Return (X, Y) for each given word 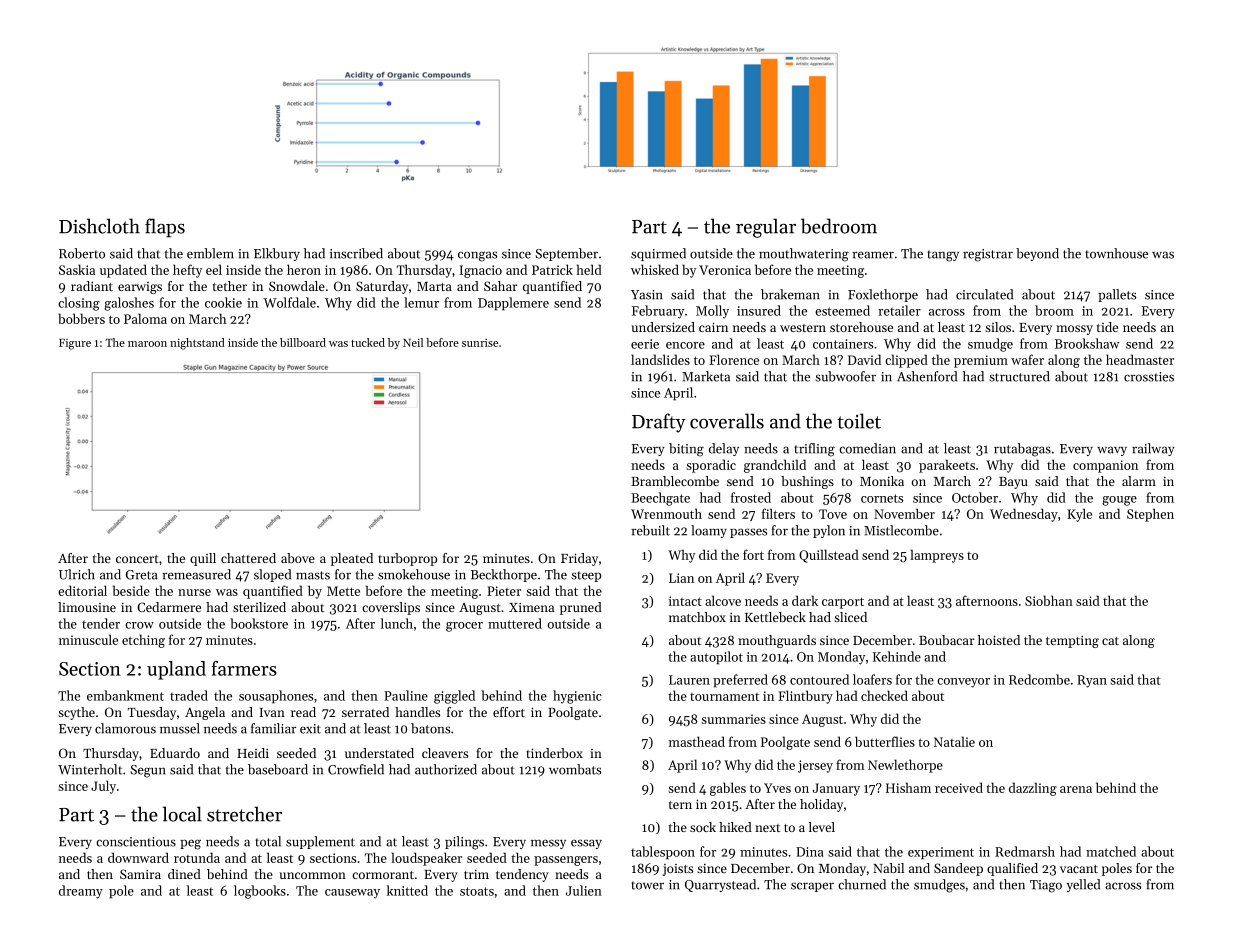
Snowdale (297, 286)
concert (137, 559)
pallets (1117, 295)
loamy (709, 531)
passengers (566, 861)
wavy (1112, 451)
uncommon (312, 875)
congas (477, 256)
